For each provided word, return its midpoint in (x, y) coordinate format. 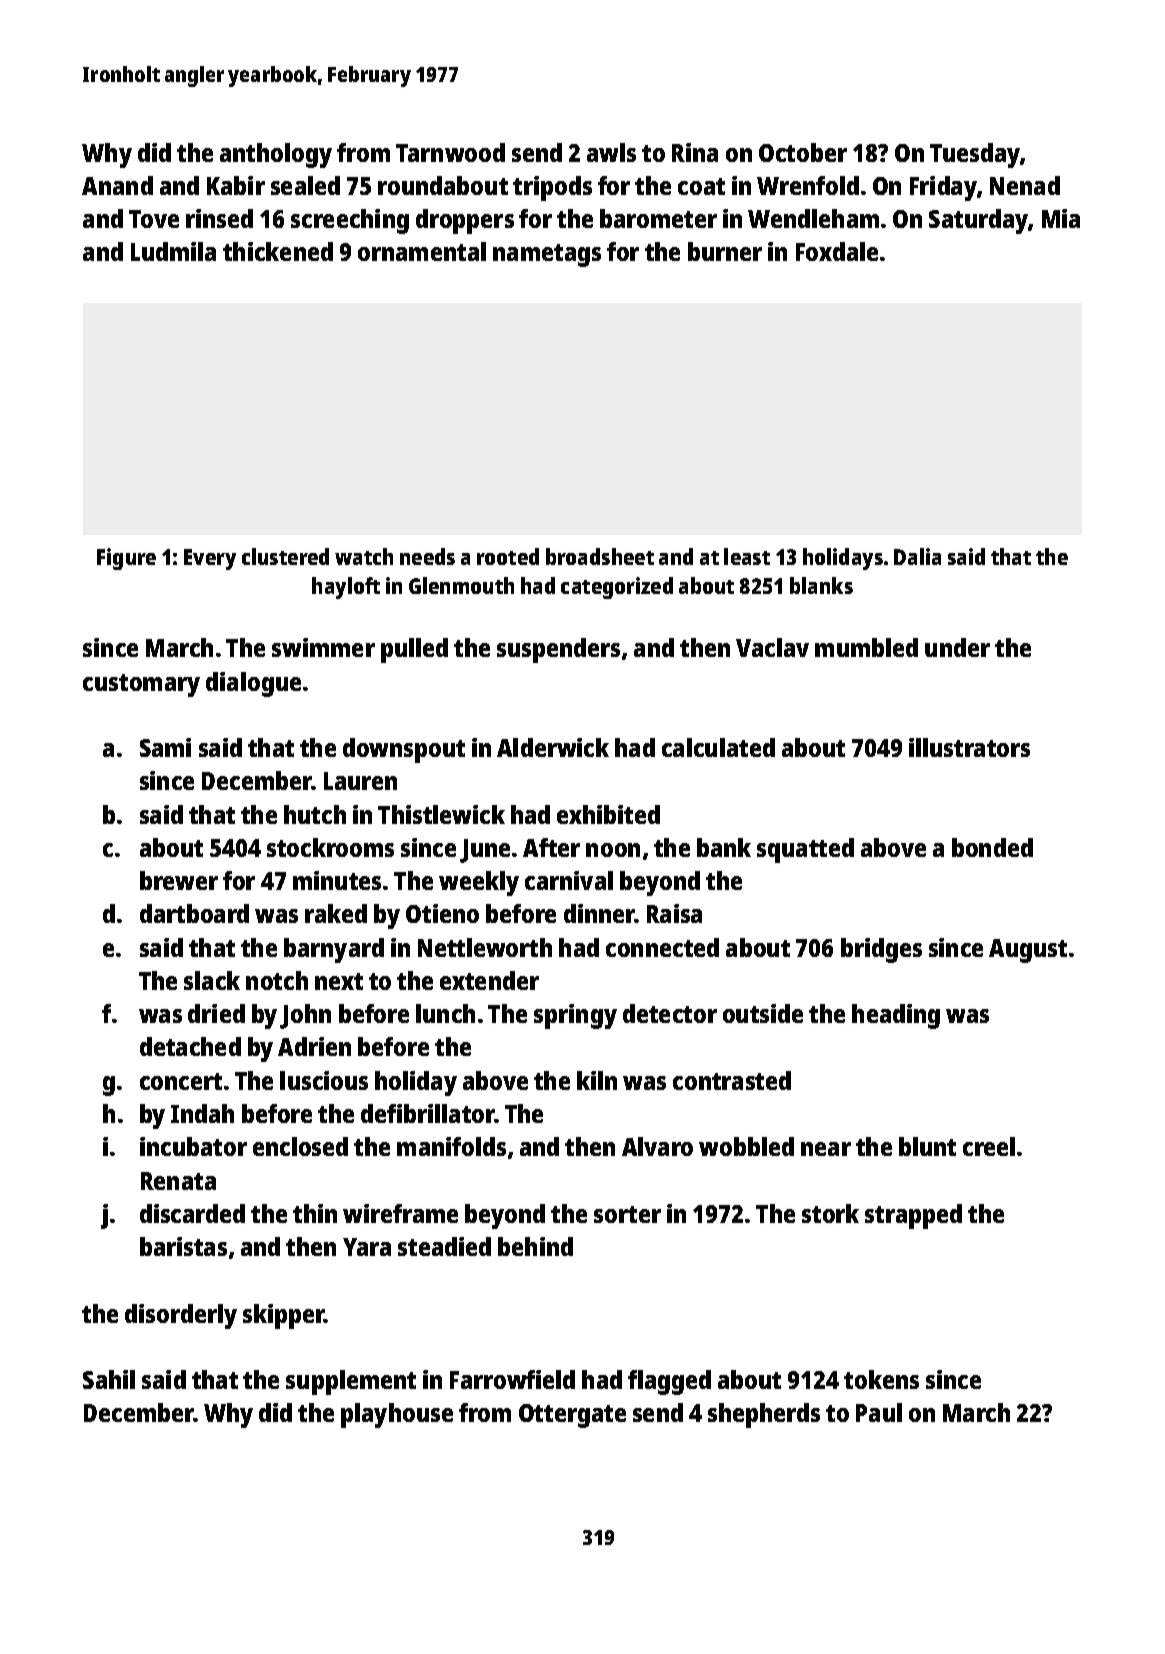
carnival (569, 880)
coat (701, 186)
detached (190, 1046)
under (957, 647)
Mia (1061, 218)
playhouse (397, 1415)
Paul (879, 1412)
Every (210, 559)
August (1028, 951)
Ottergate (572, 1416)
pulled (414, 650)
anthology (276, 155)
